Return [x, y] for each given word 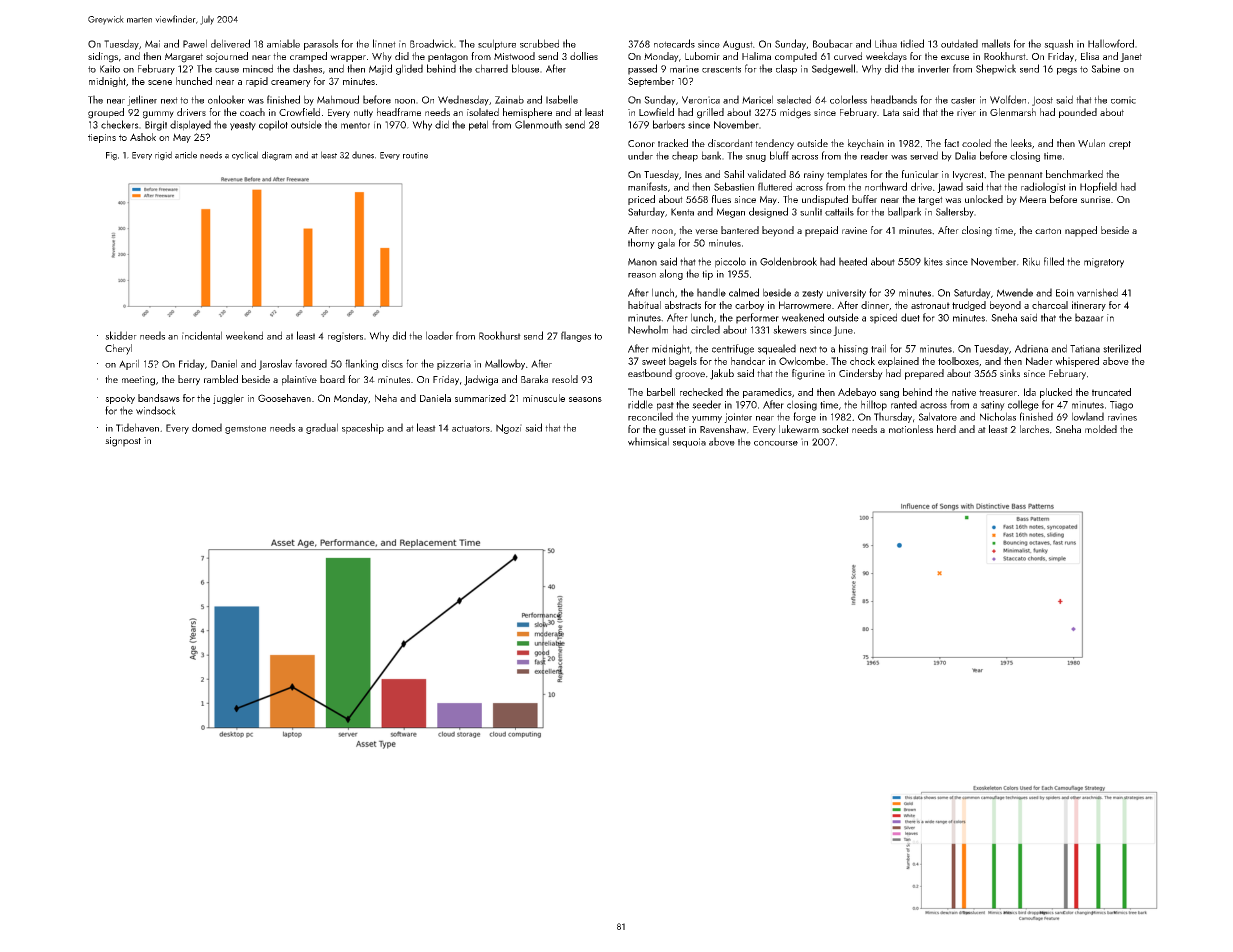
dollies [584, 56]
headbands [894, 99]
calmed [744, 292]
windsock [156, 410]
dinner [875, 305]
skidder [121, 335]
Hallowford [1111, 43]
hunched [194, 81]
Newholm [648, 329]
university [846, 294]
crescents [721, 69]
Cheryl [118, 349]
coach [252, 112]
